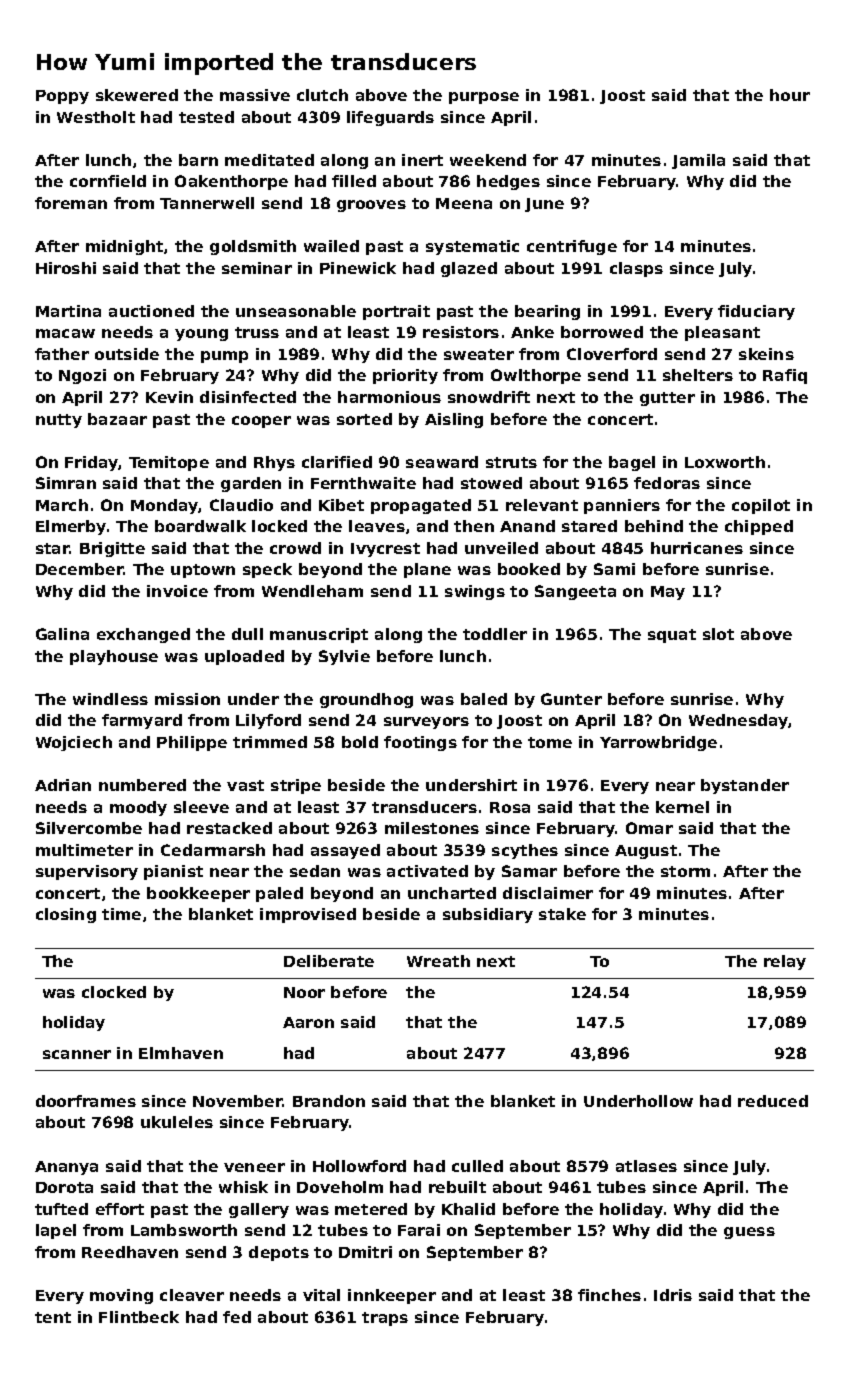  I want to click on glazed, so click(469, 269).
